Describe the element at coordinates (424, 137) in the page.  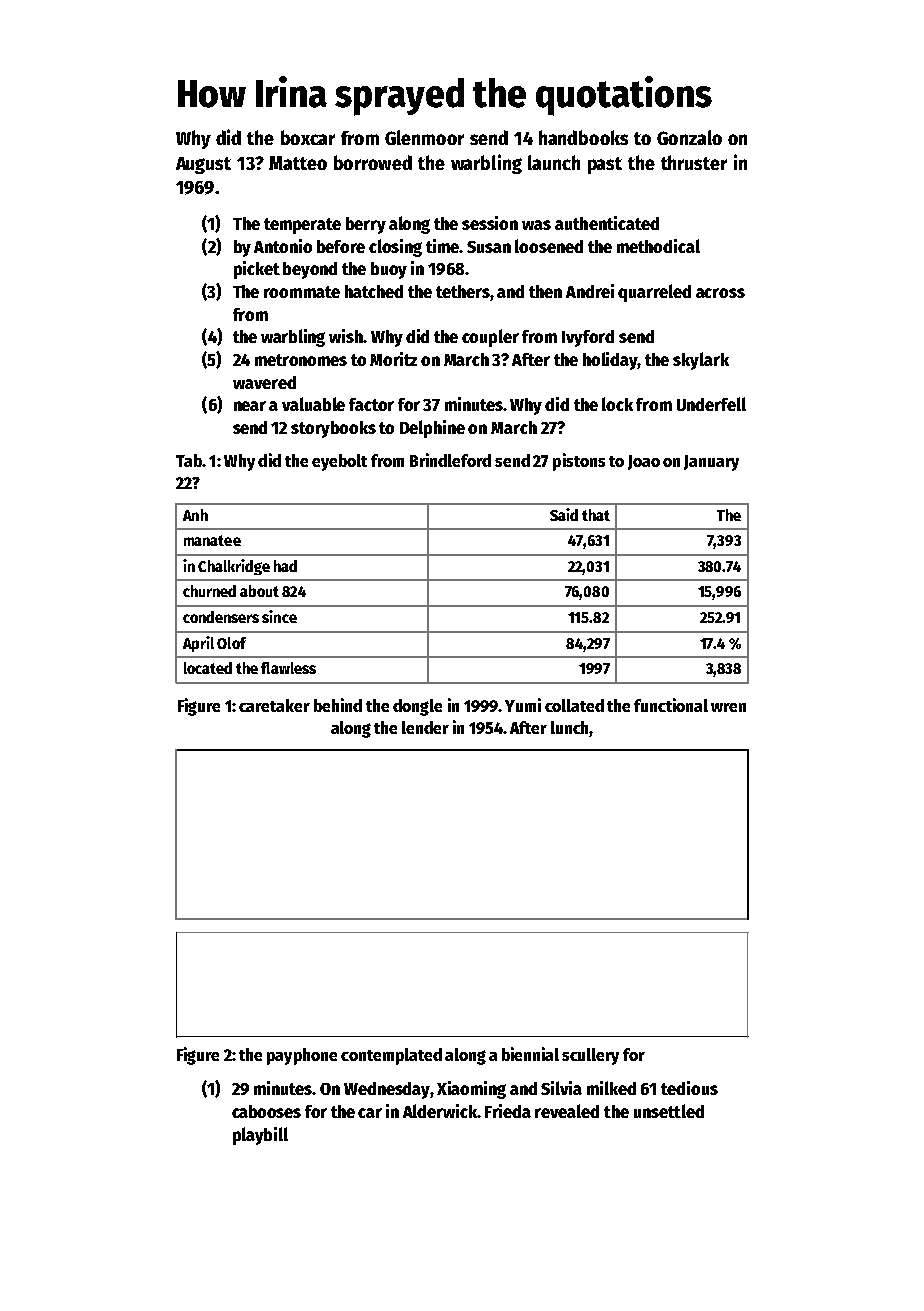
I see `Glenmoor` at that location.
